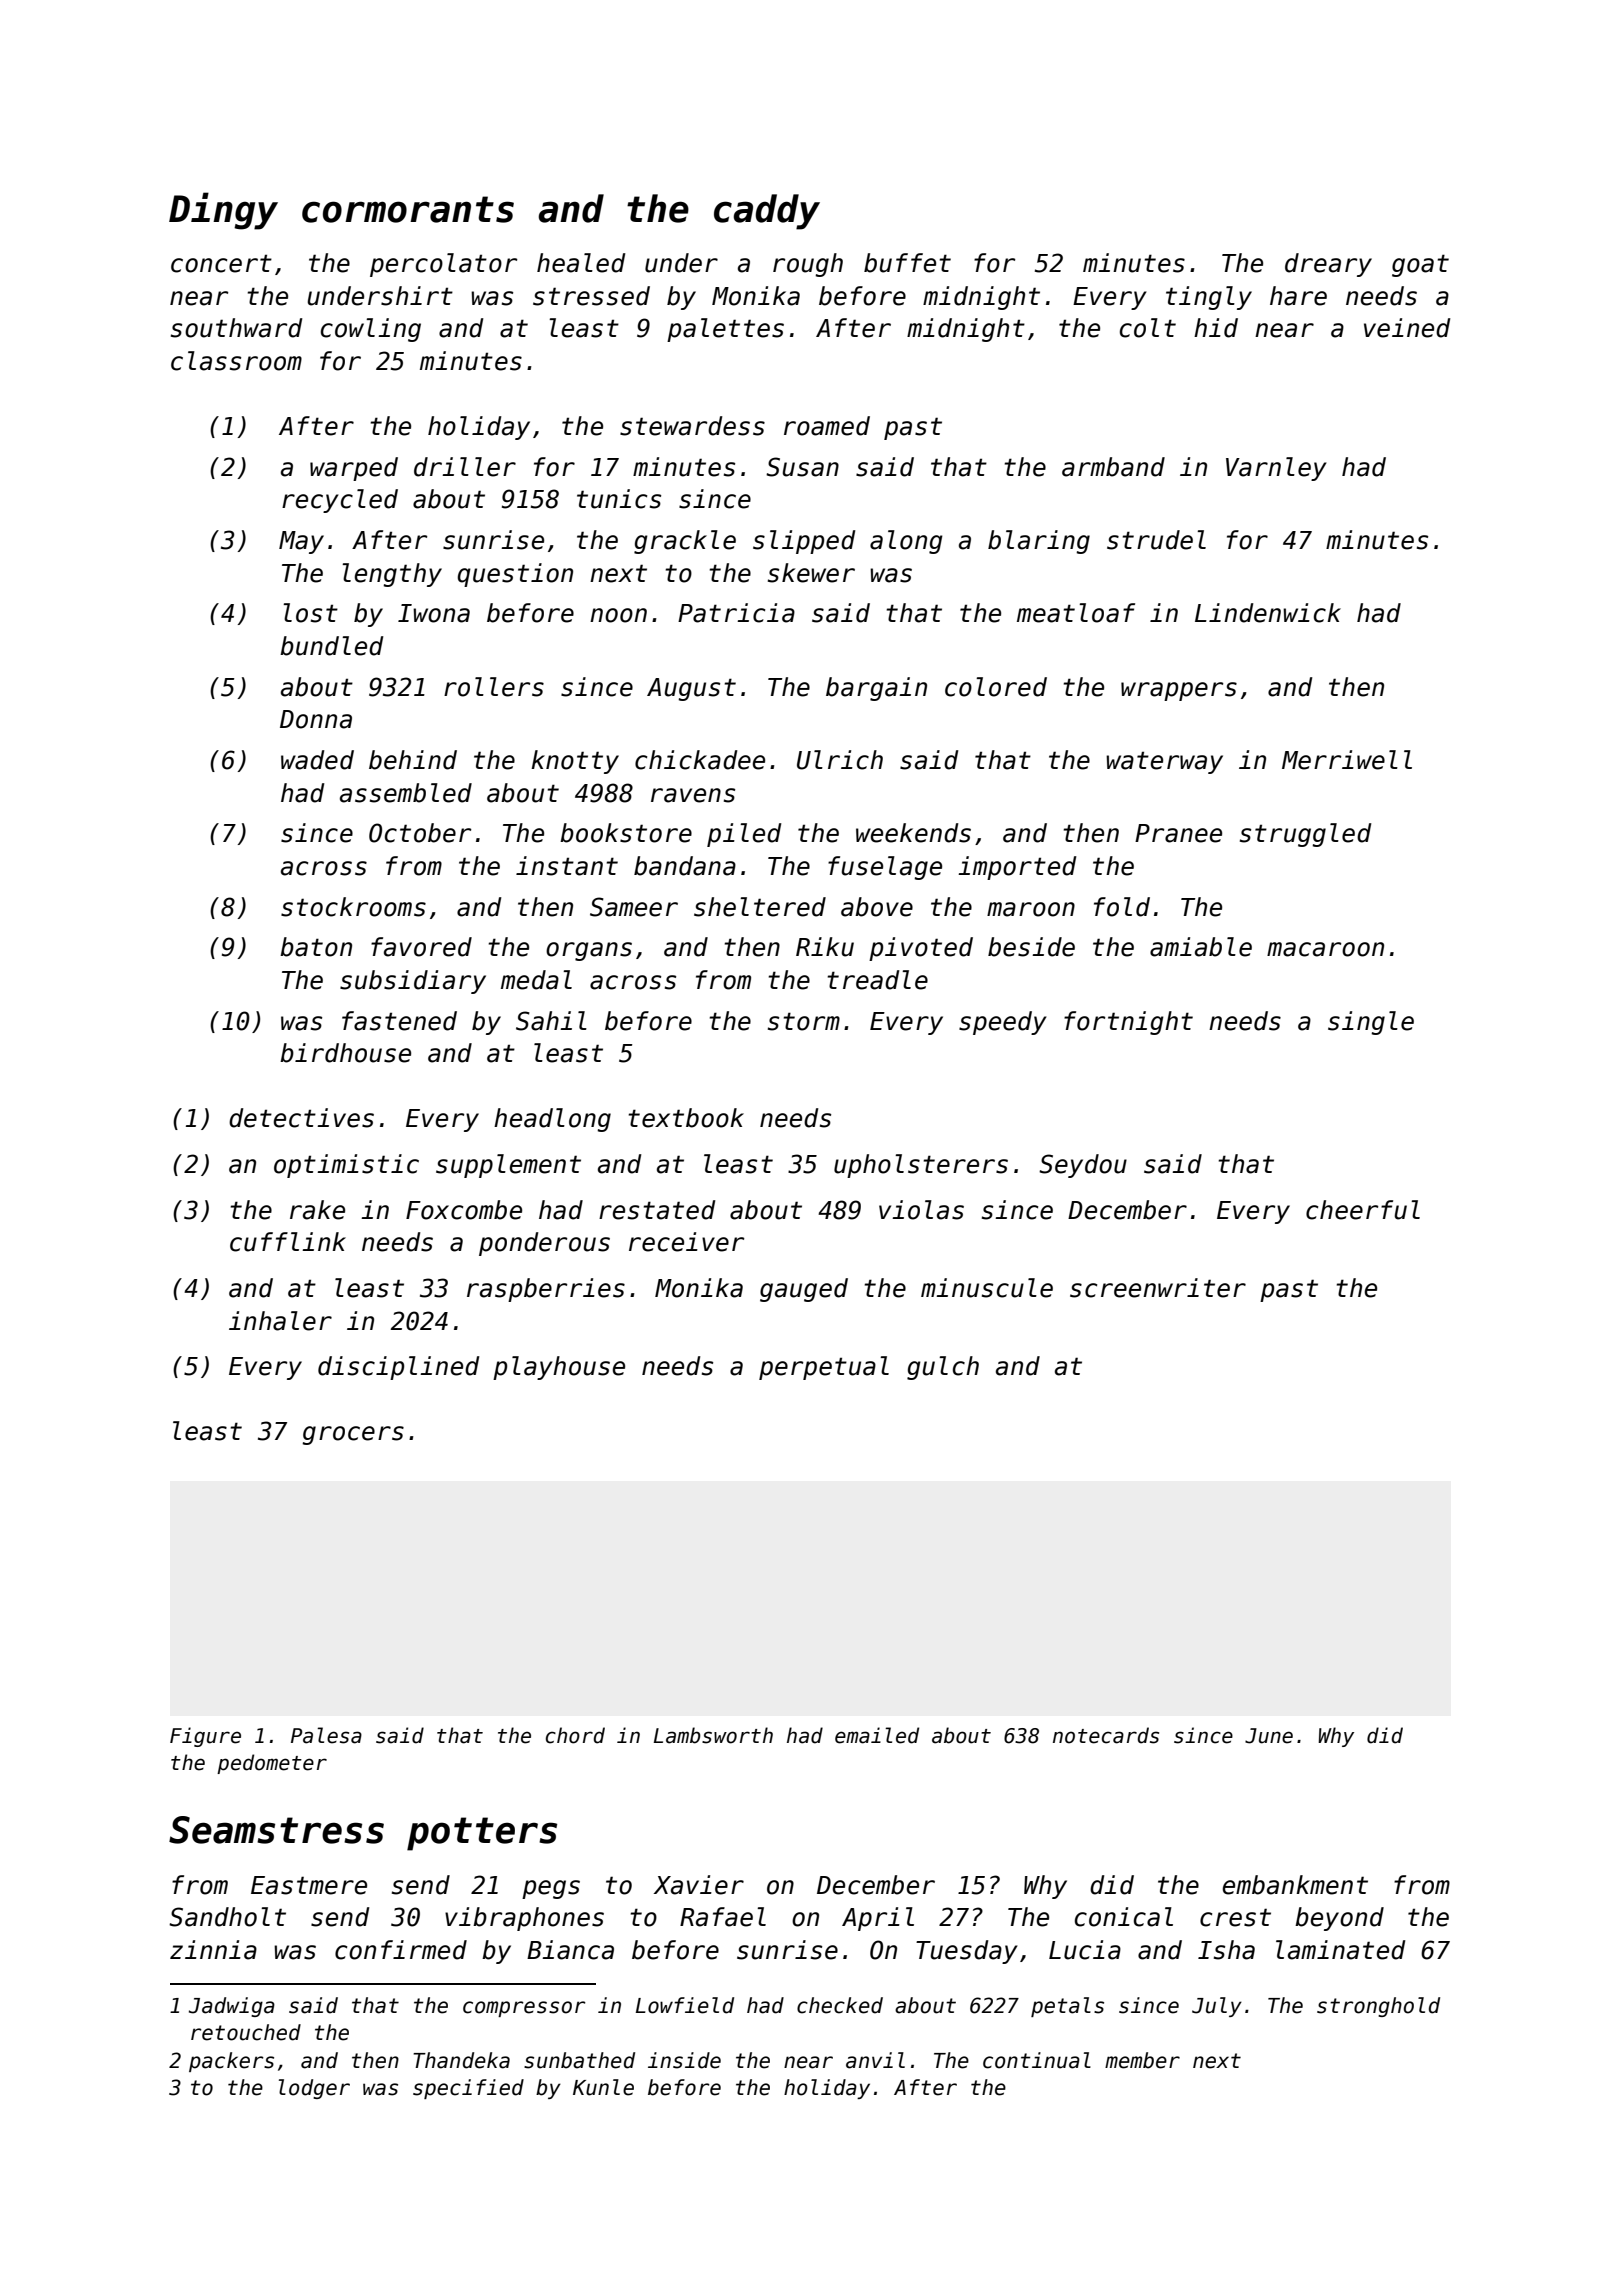  What do you see at coordinates (301, 542) in the image?
I see `May` at bounding box center [301, 542].
